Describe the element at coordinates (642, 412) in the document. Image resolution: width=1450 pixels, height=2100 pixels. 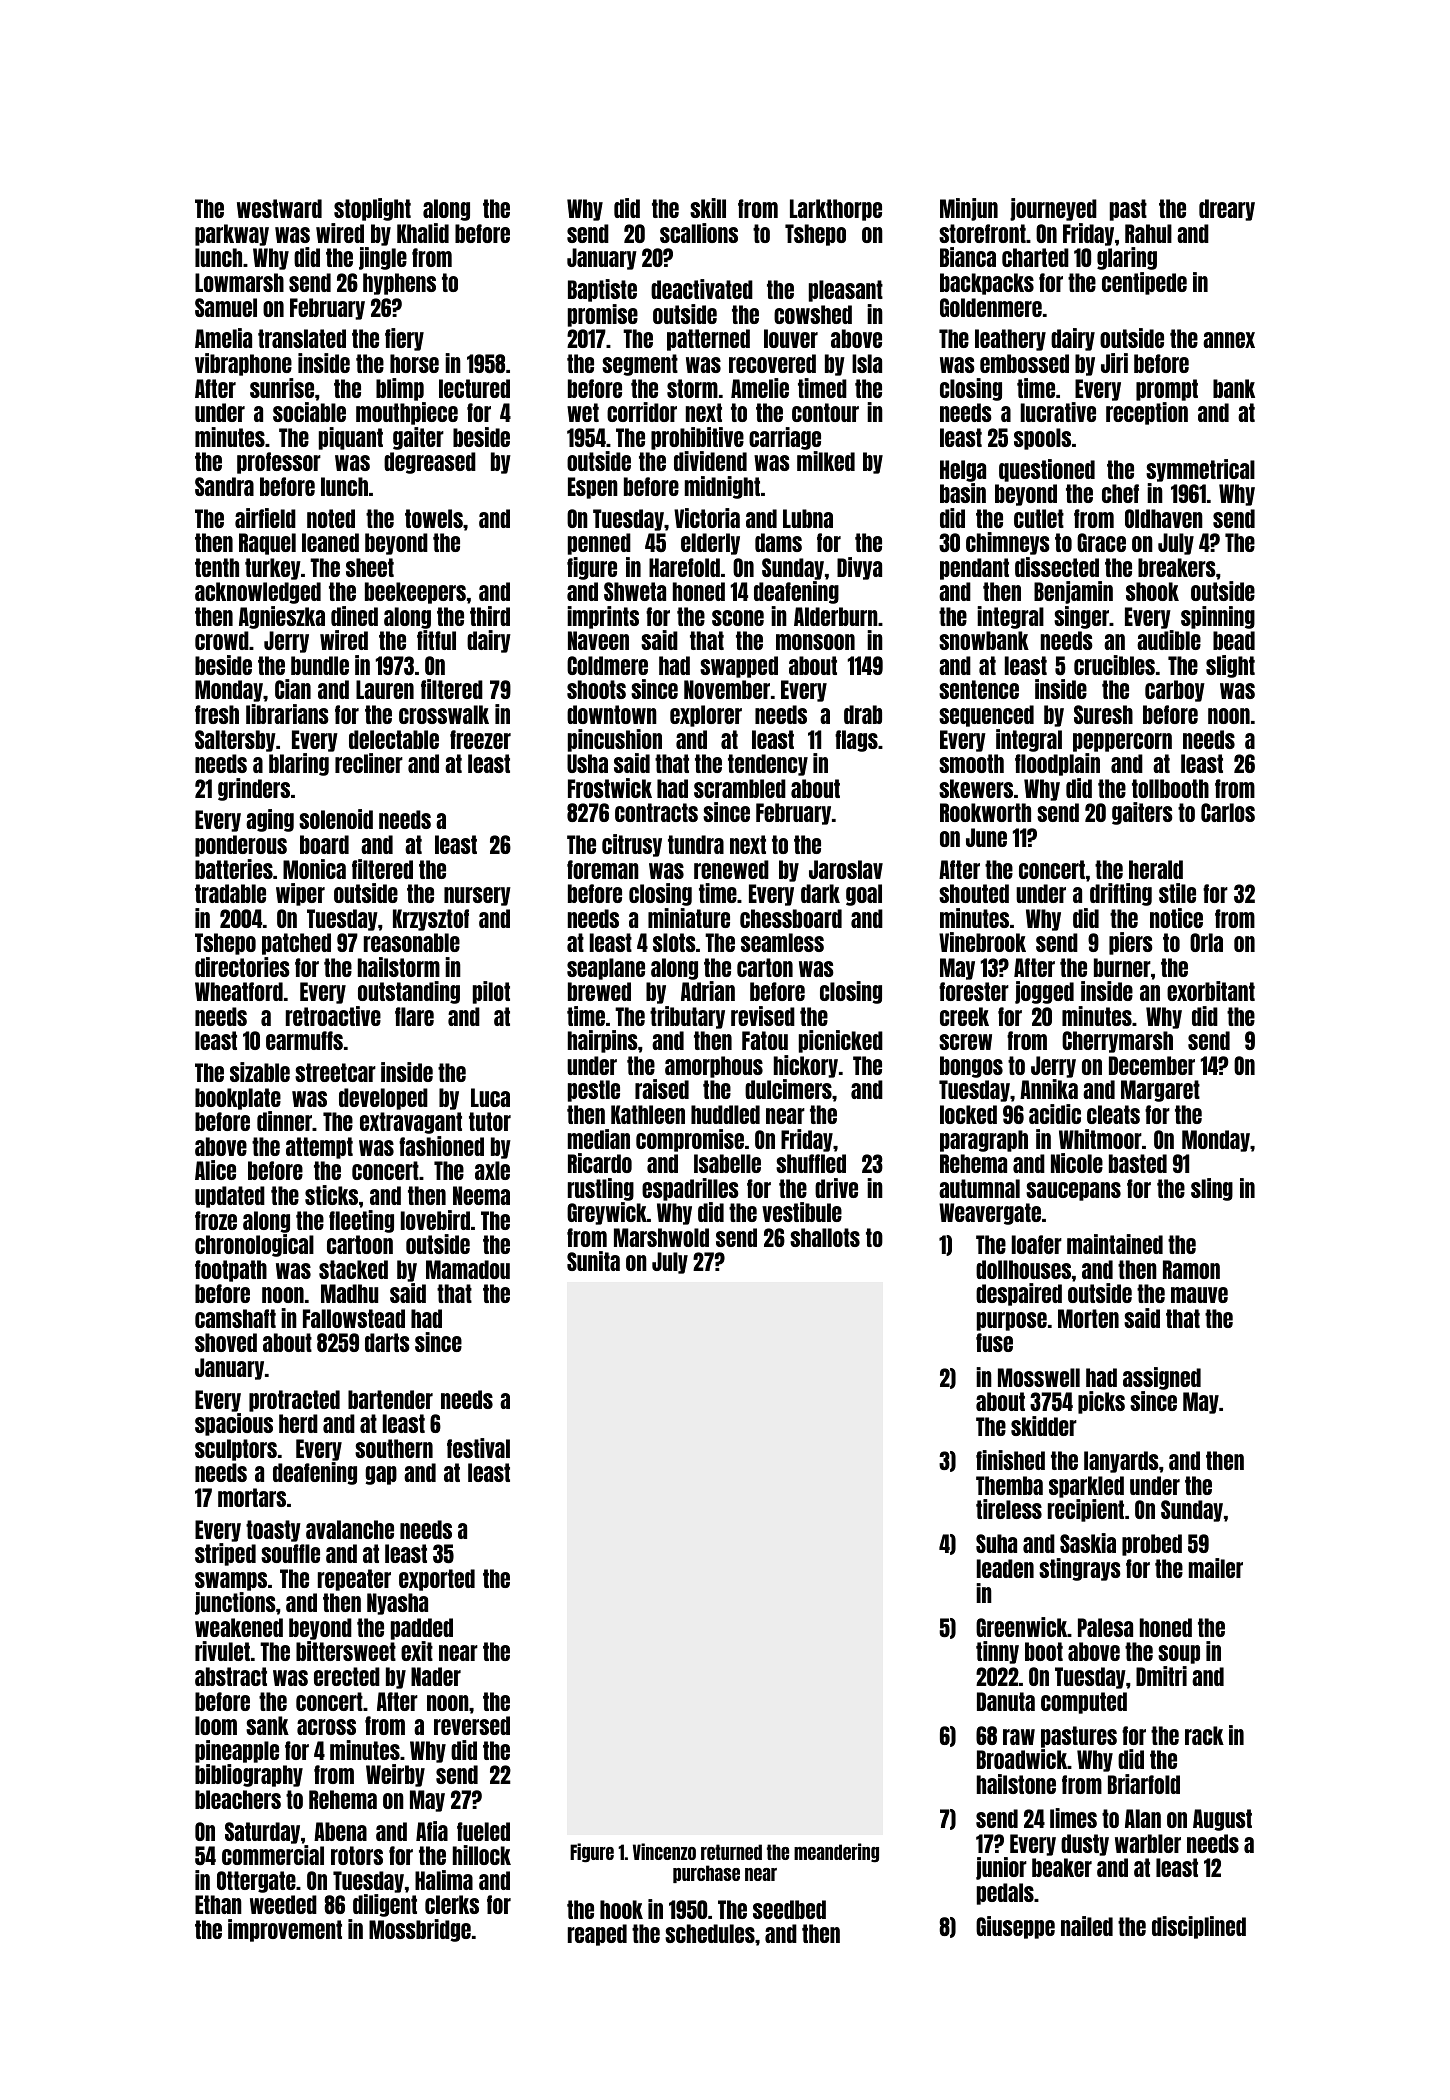
I see `corridor` at that location.
